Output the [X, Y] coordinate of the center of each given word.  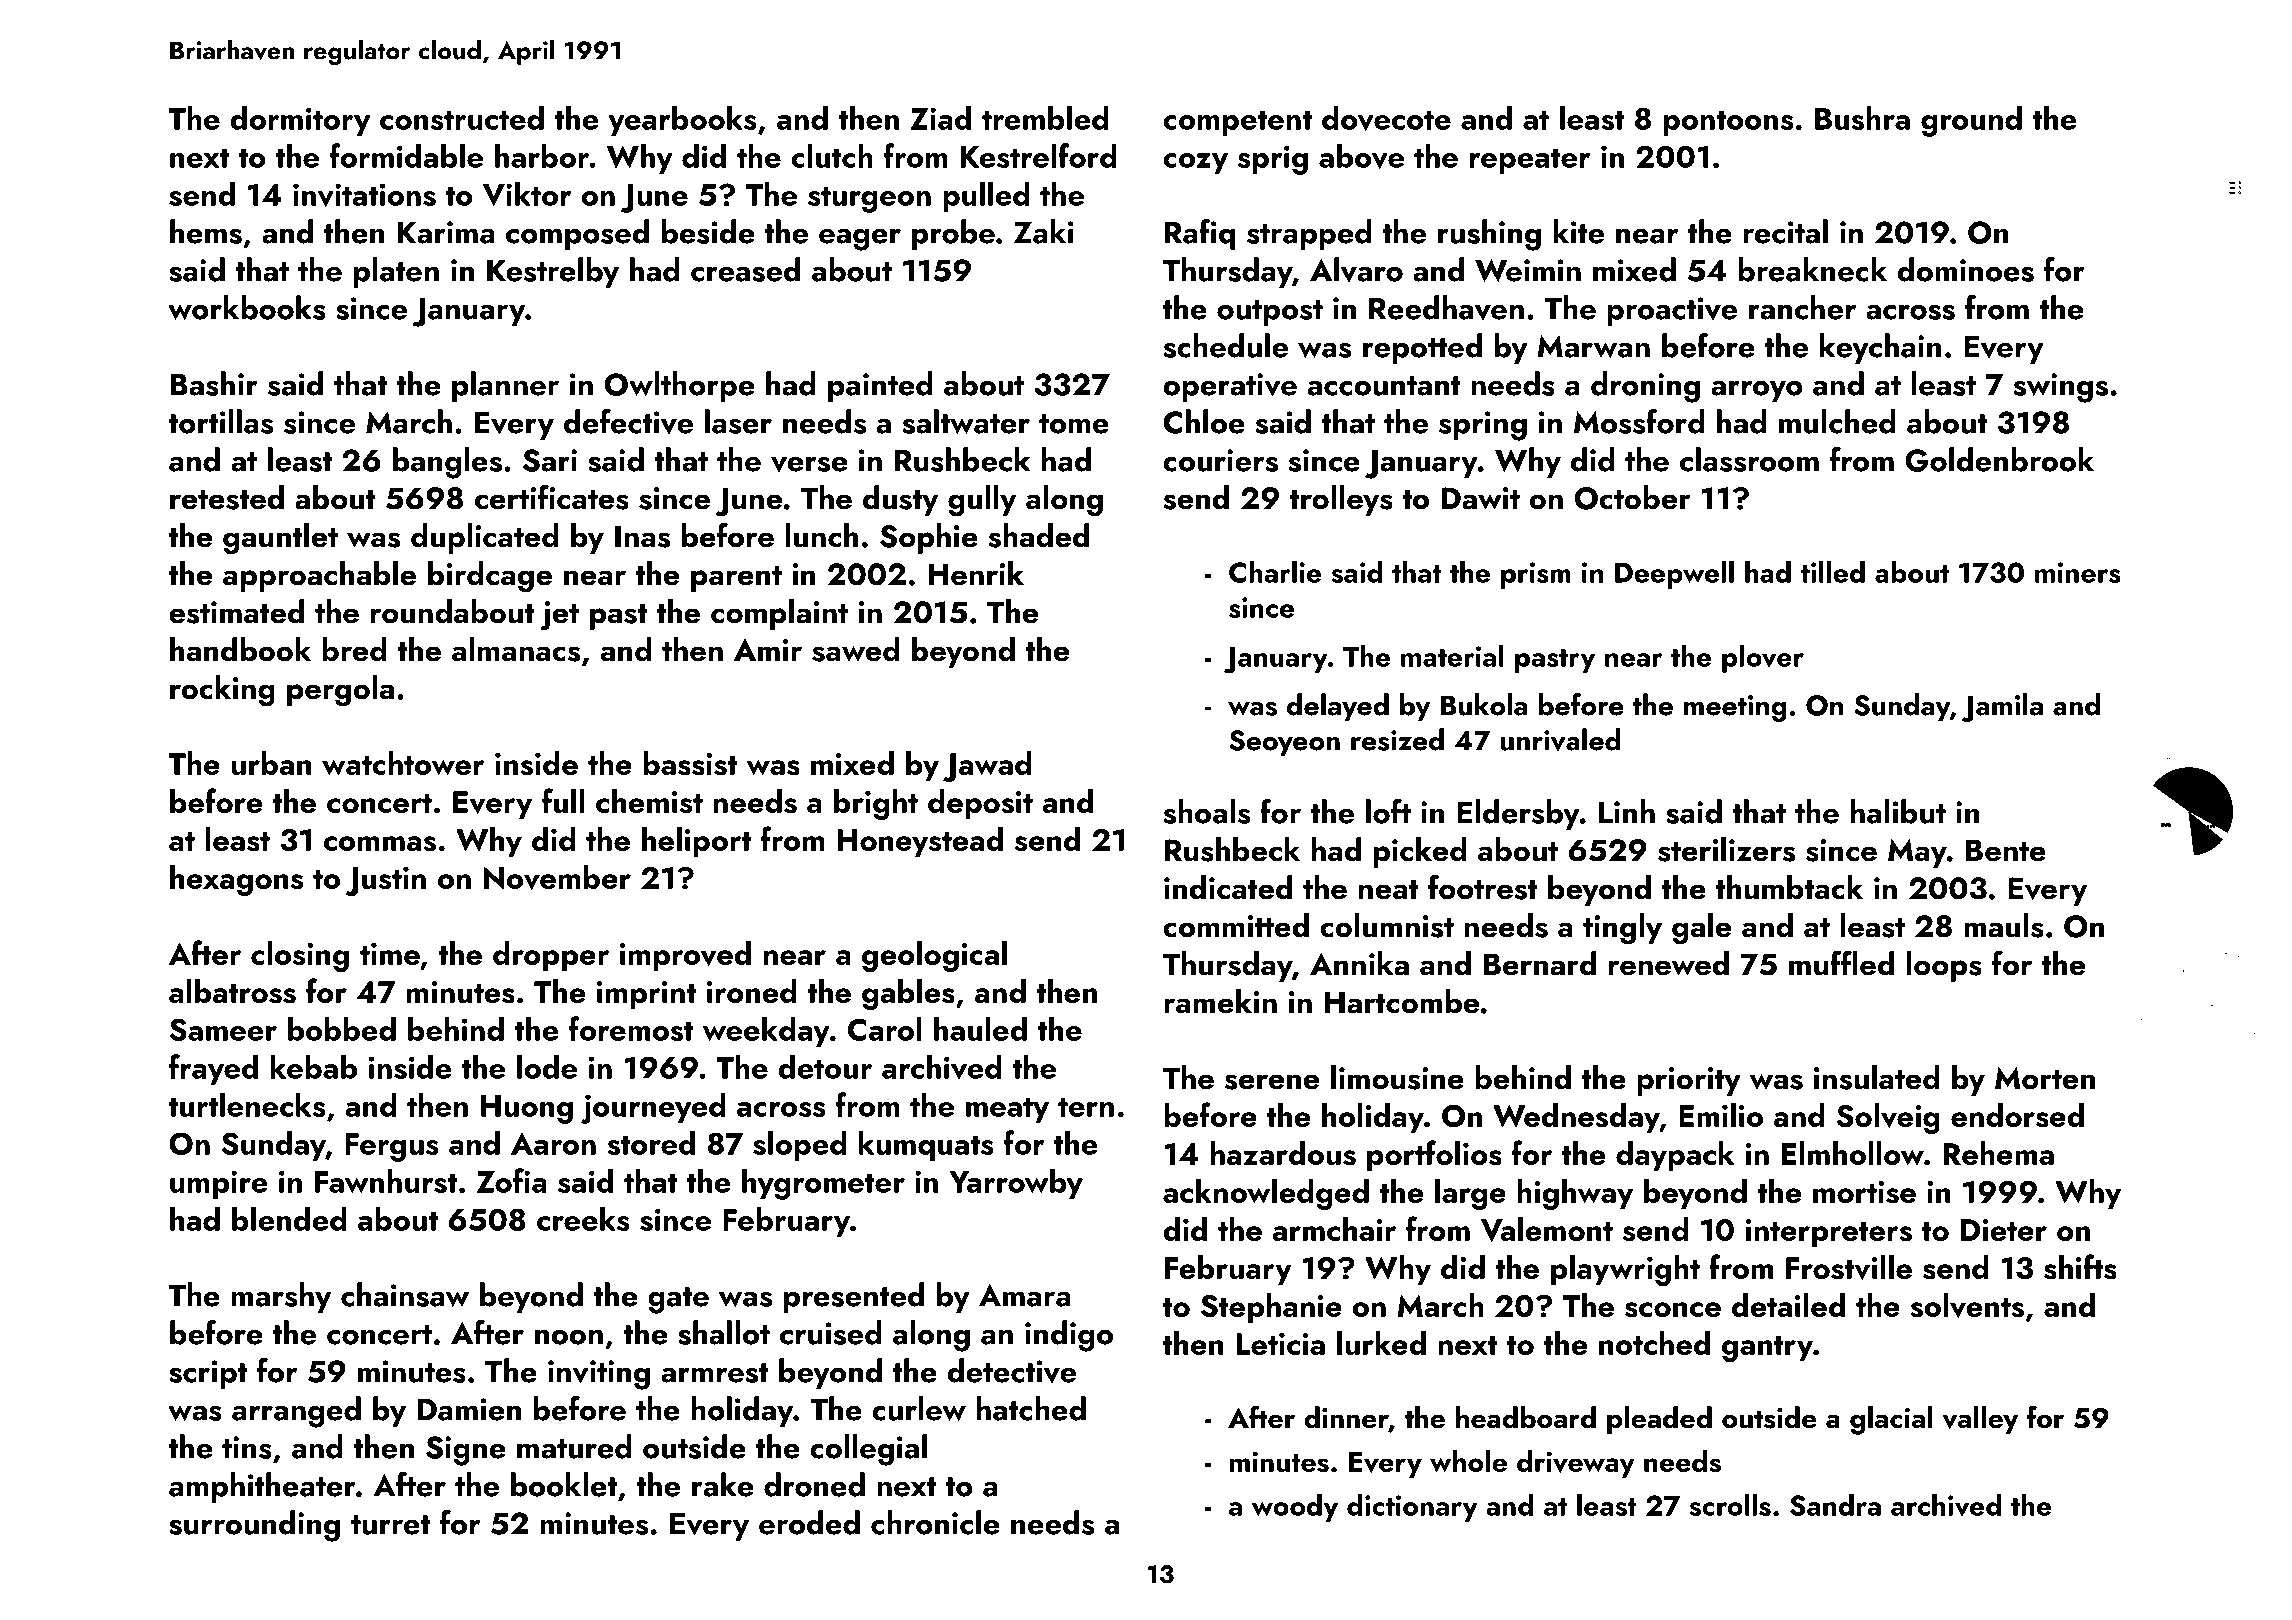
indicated [1228, 887]
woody [1295, 1507]
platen [396, 272]
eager [860, 240]
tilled [1833, 572]
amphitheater [262, 1487]
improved [685, 956]
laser [738, 421]
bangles [447, 463]
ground [1971, 121]
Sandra [1835, 1504]
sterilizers [1726, 849]
